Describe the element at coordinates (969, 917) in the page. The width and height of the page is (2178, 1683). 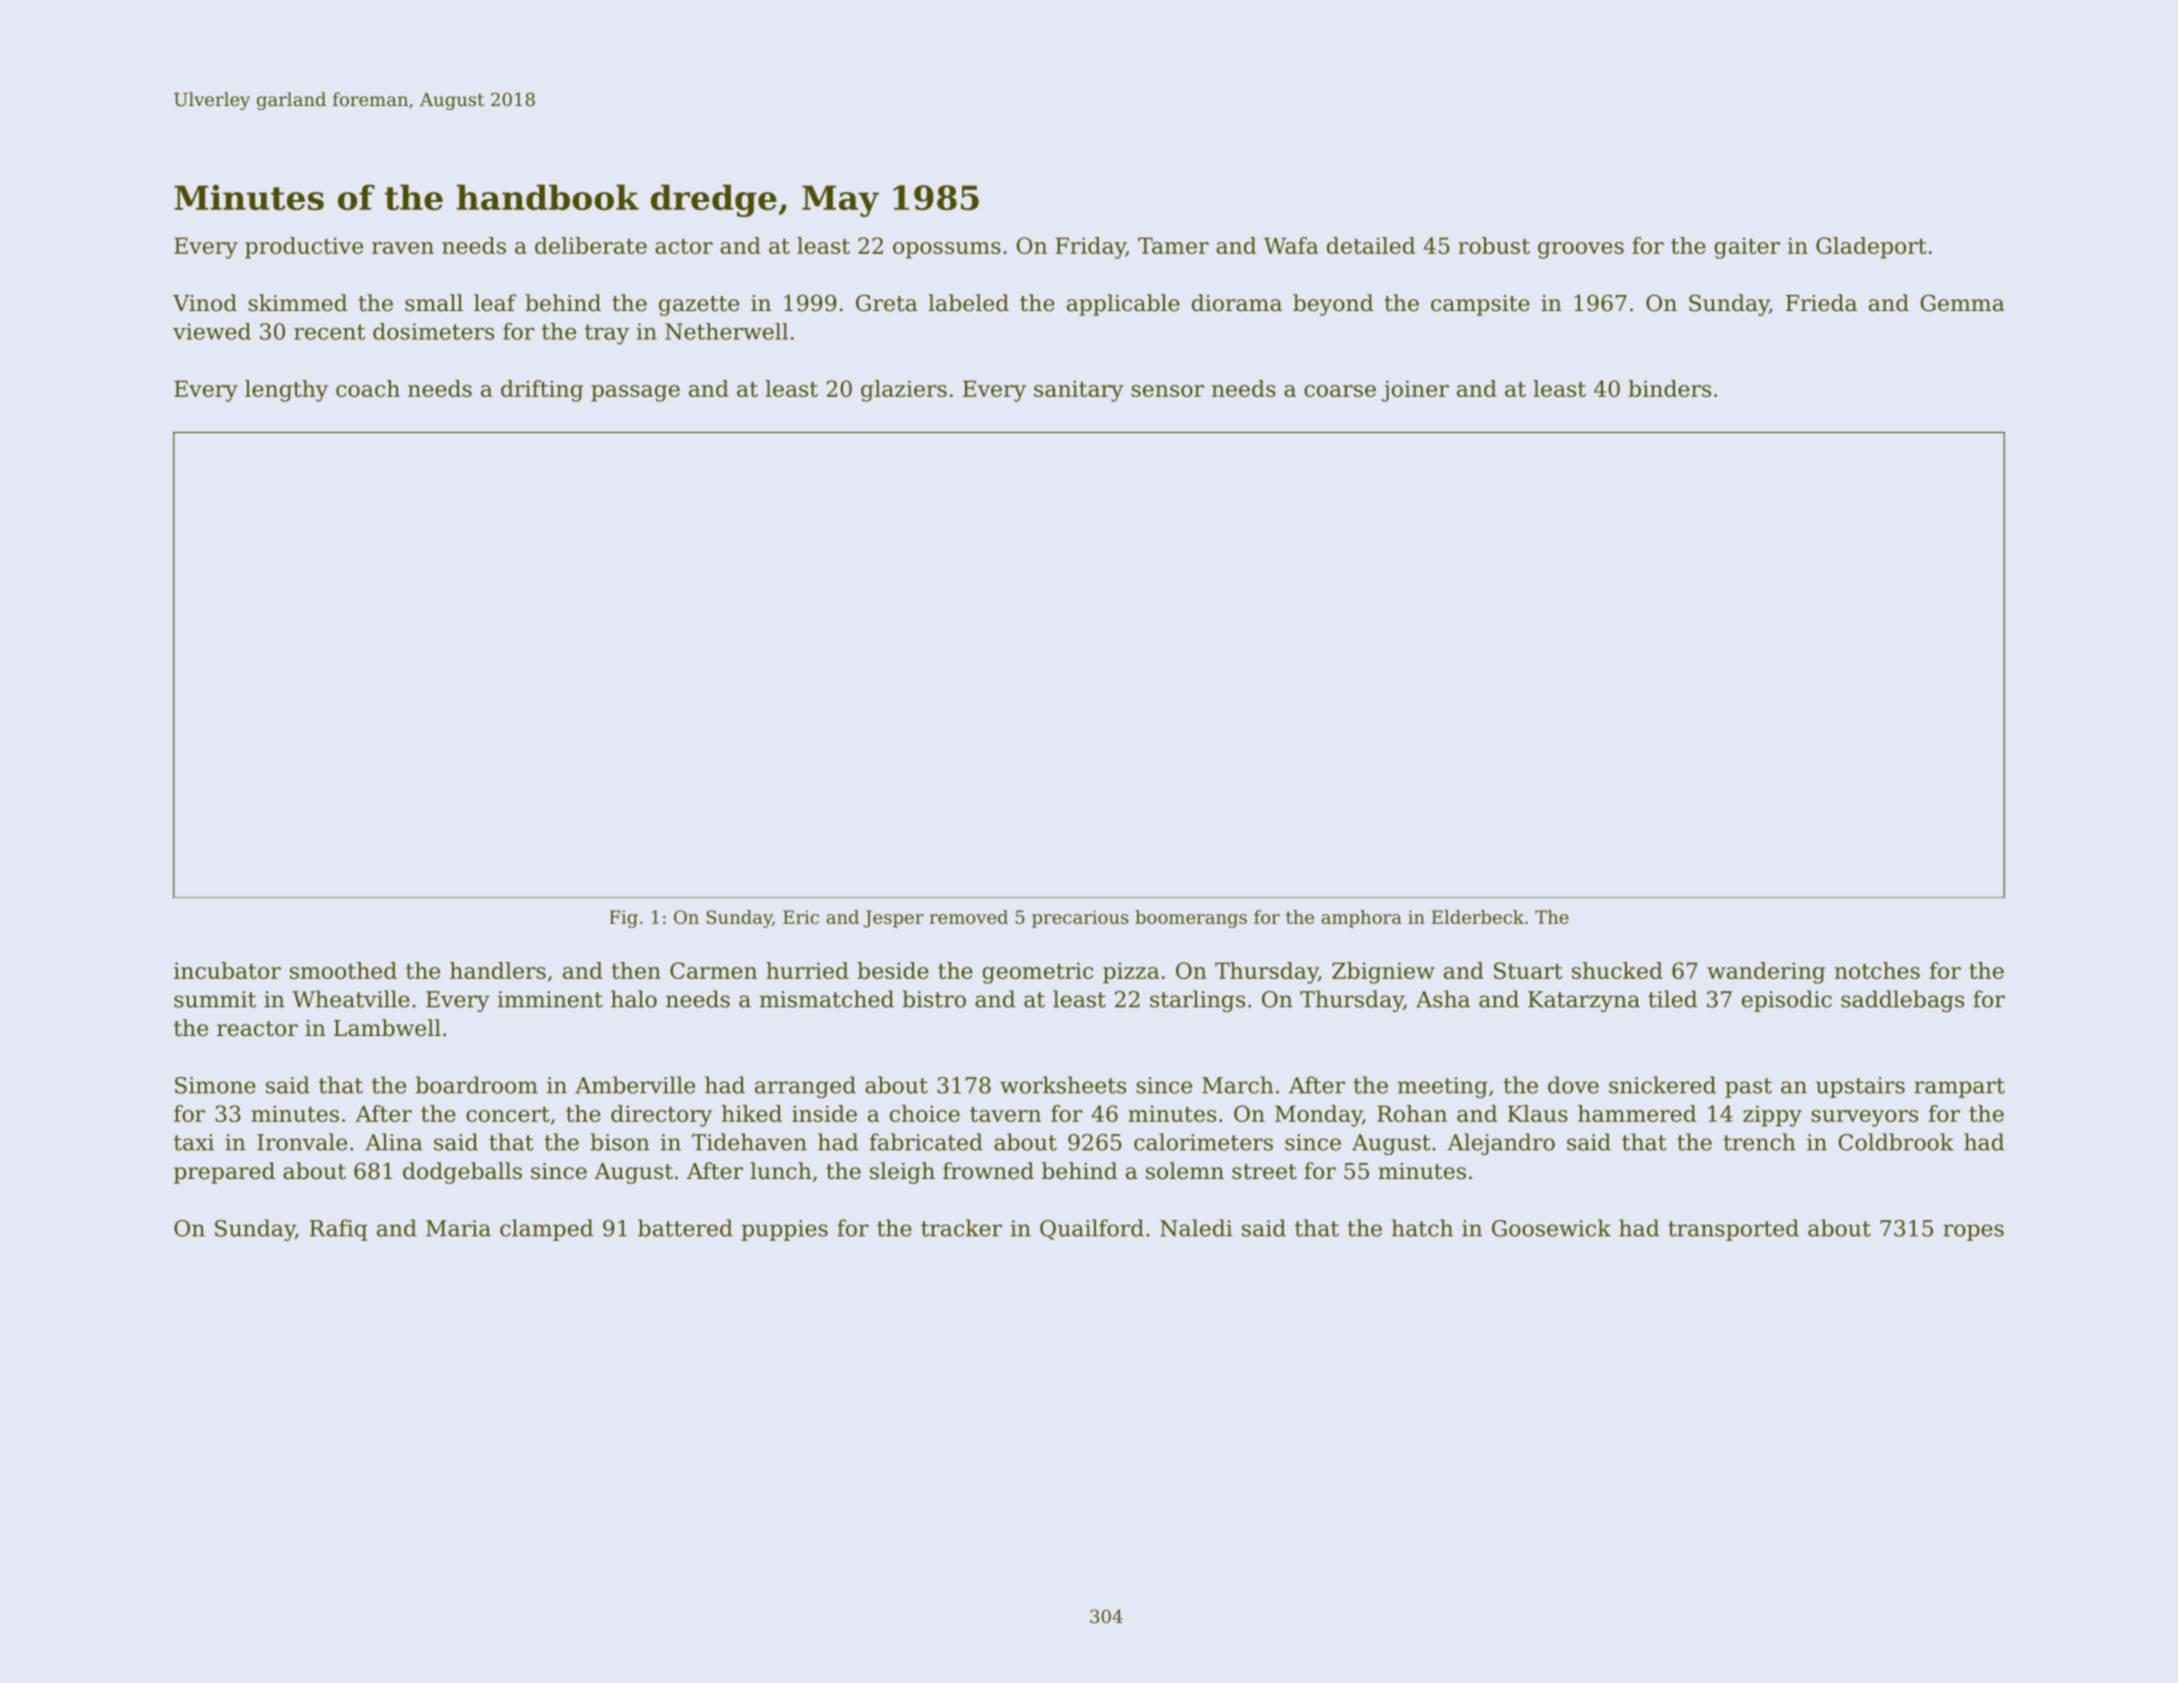
I see `removed` at that location.
